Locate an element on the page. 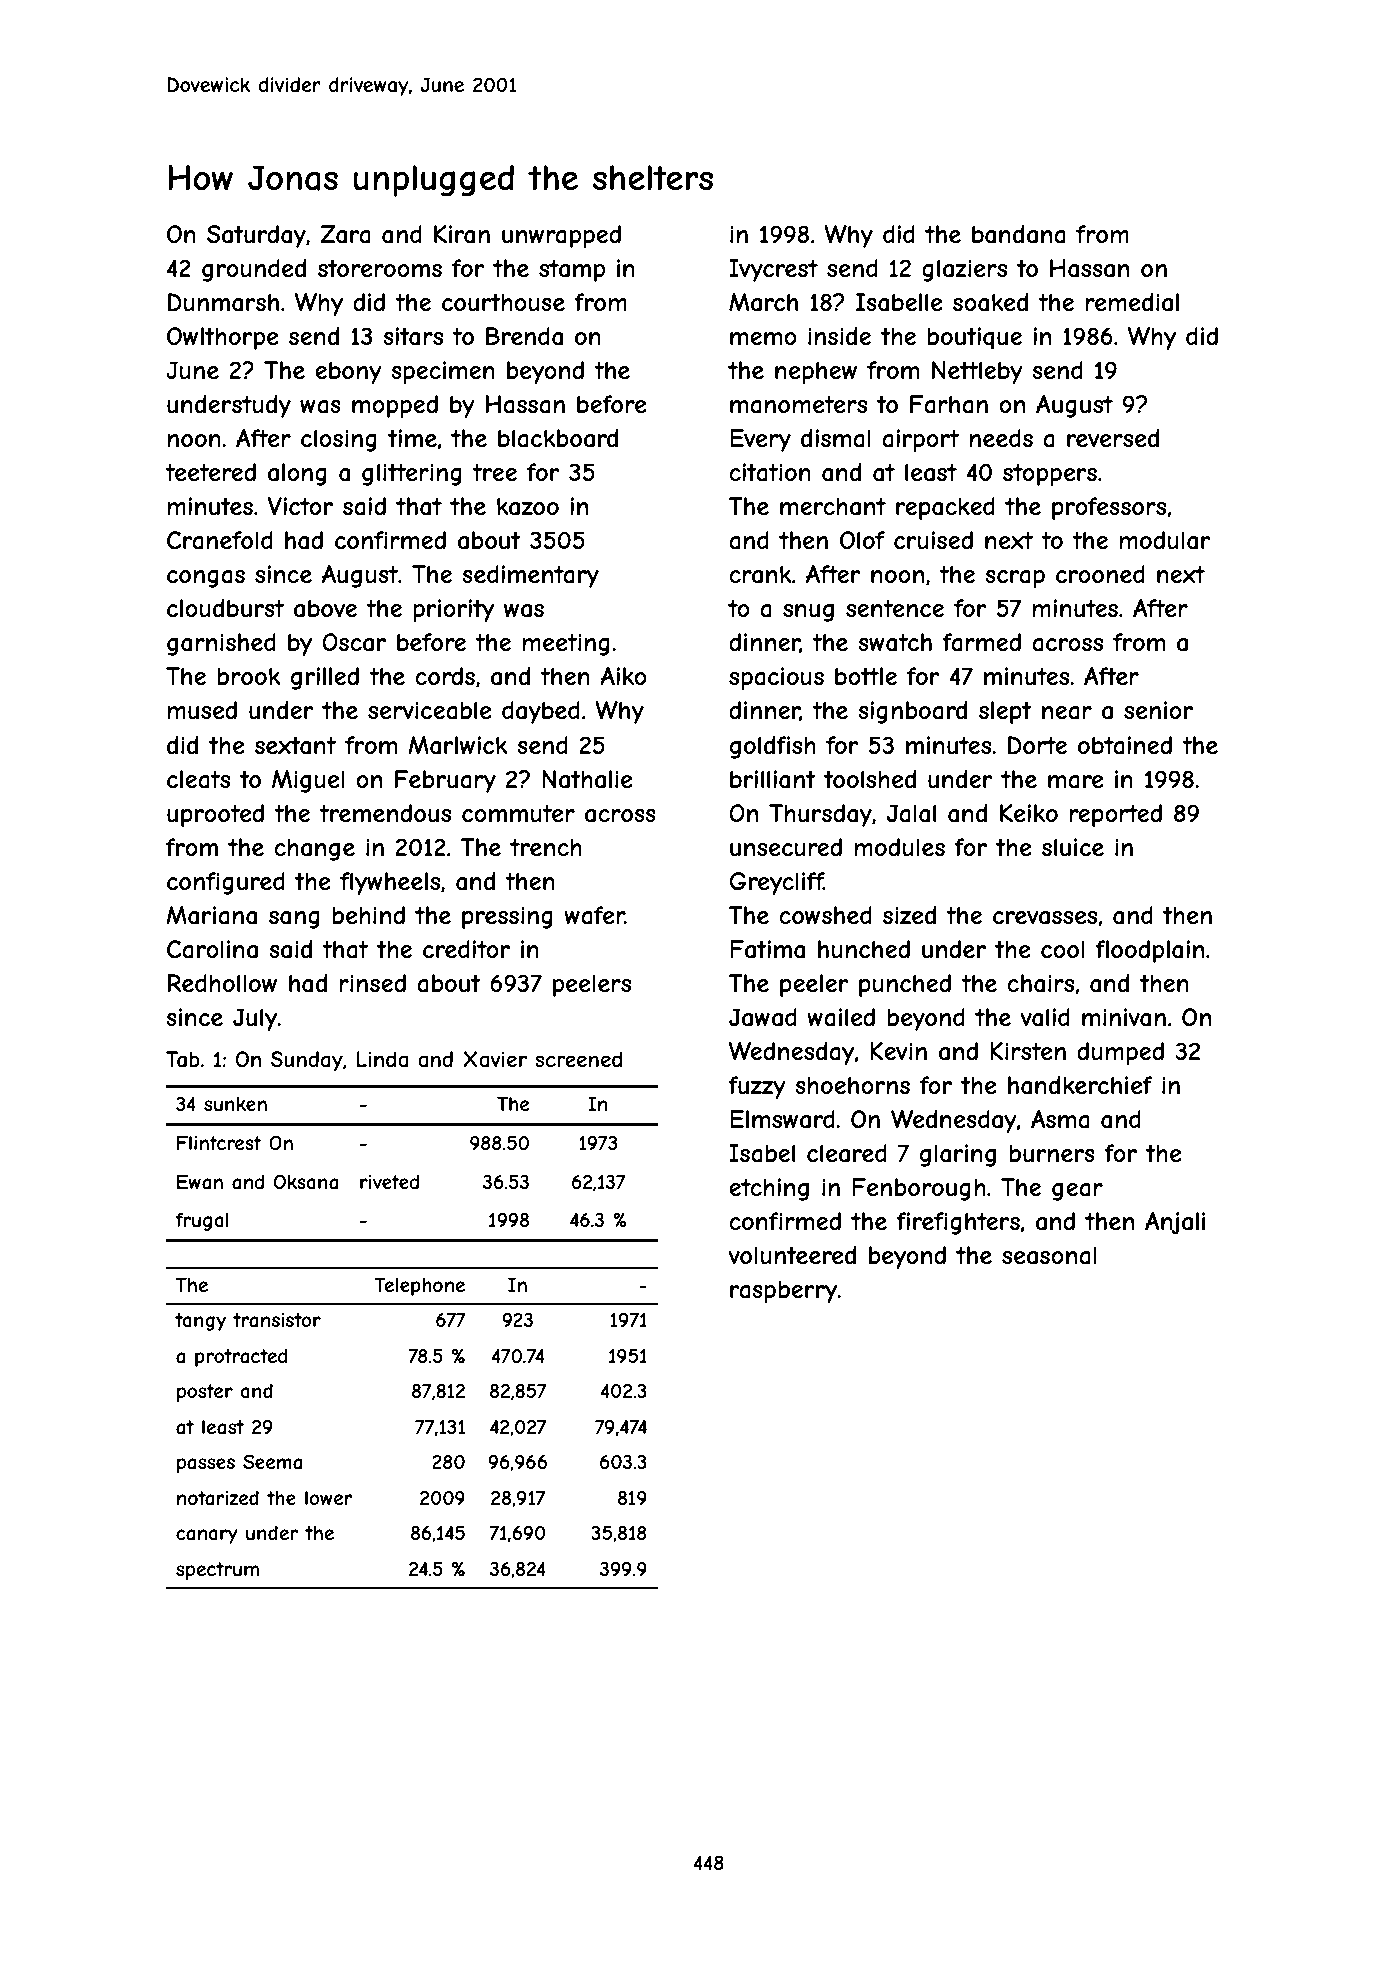  spectrum is located at coordinates (217, 1571).
